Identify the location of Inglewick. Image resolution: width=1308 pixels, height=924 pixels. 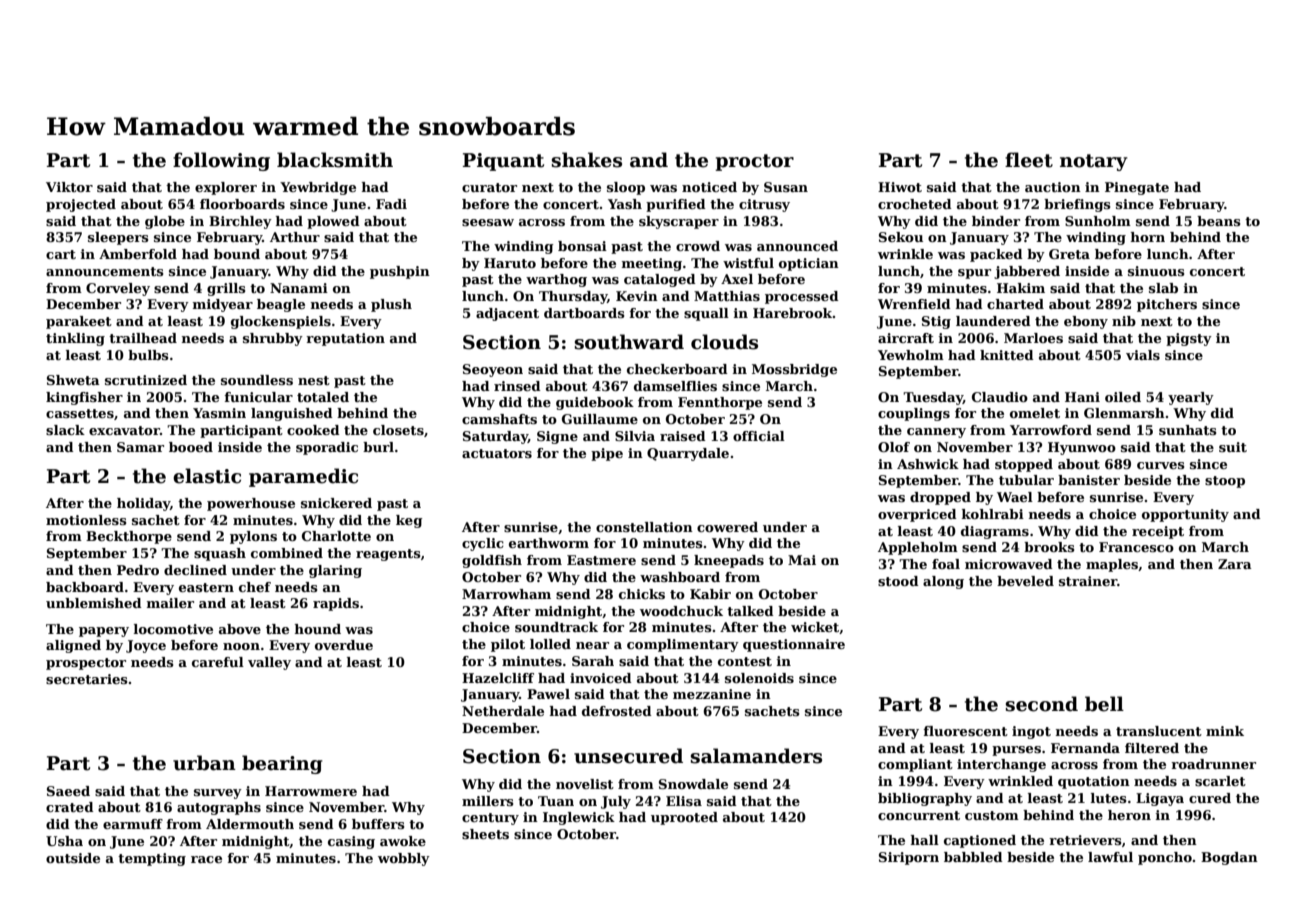
(579, 818).
